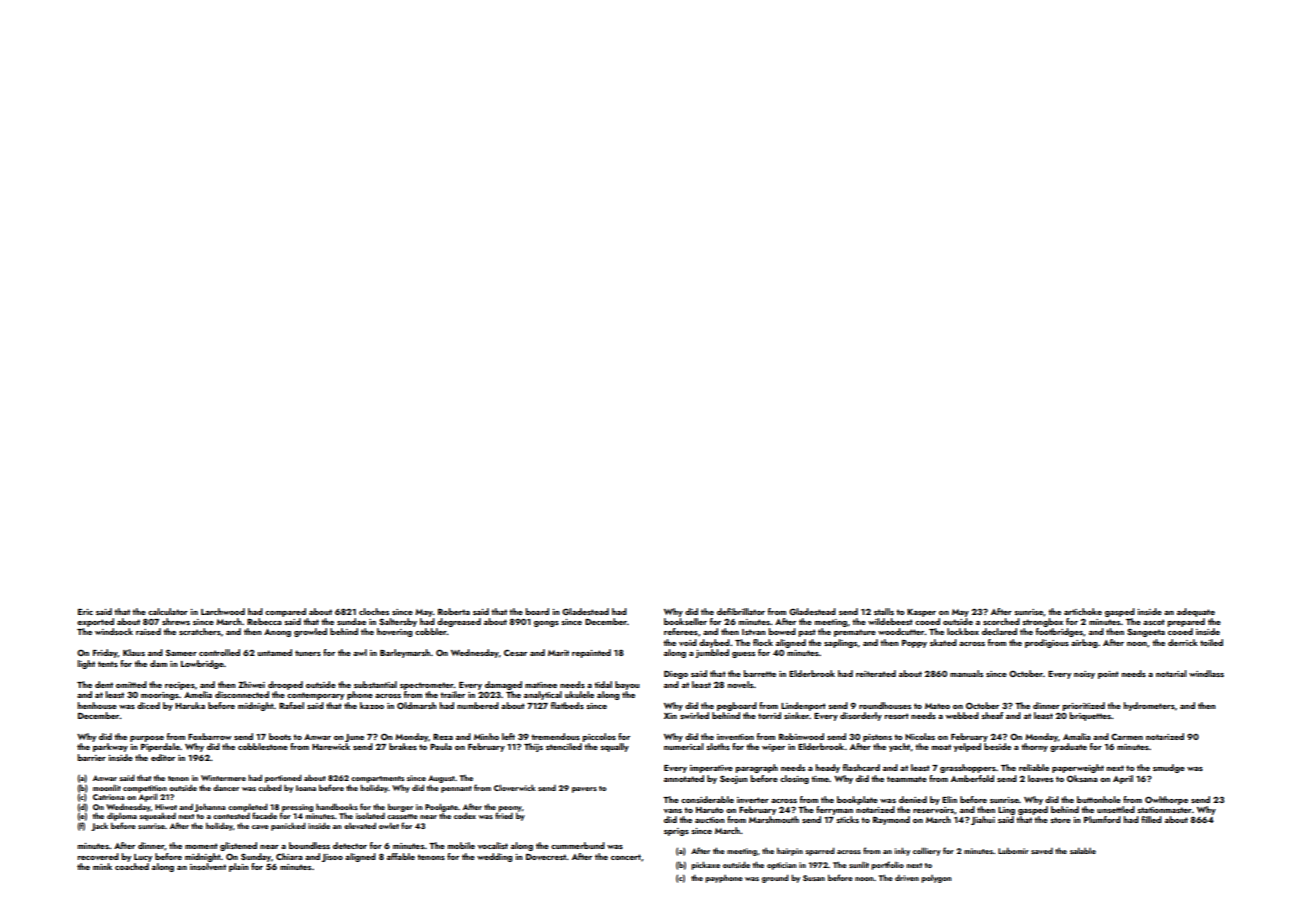 The height and width of the screenshot is (924, 1308). I want to click on Owlthorpe, so click(1166, 800).
